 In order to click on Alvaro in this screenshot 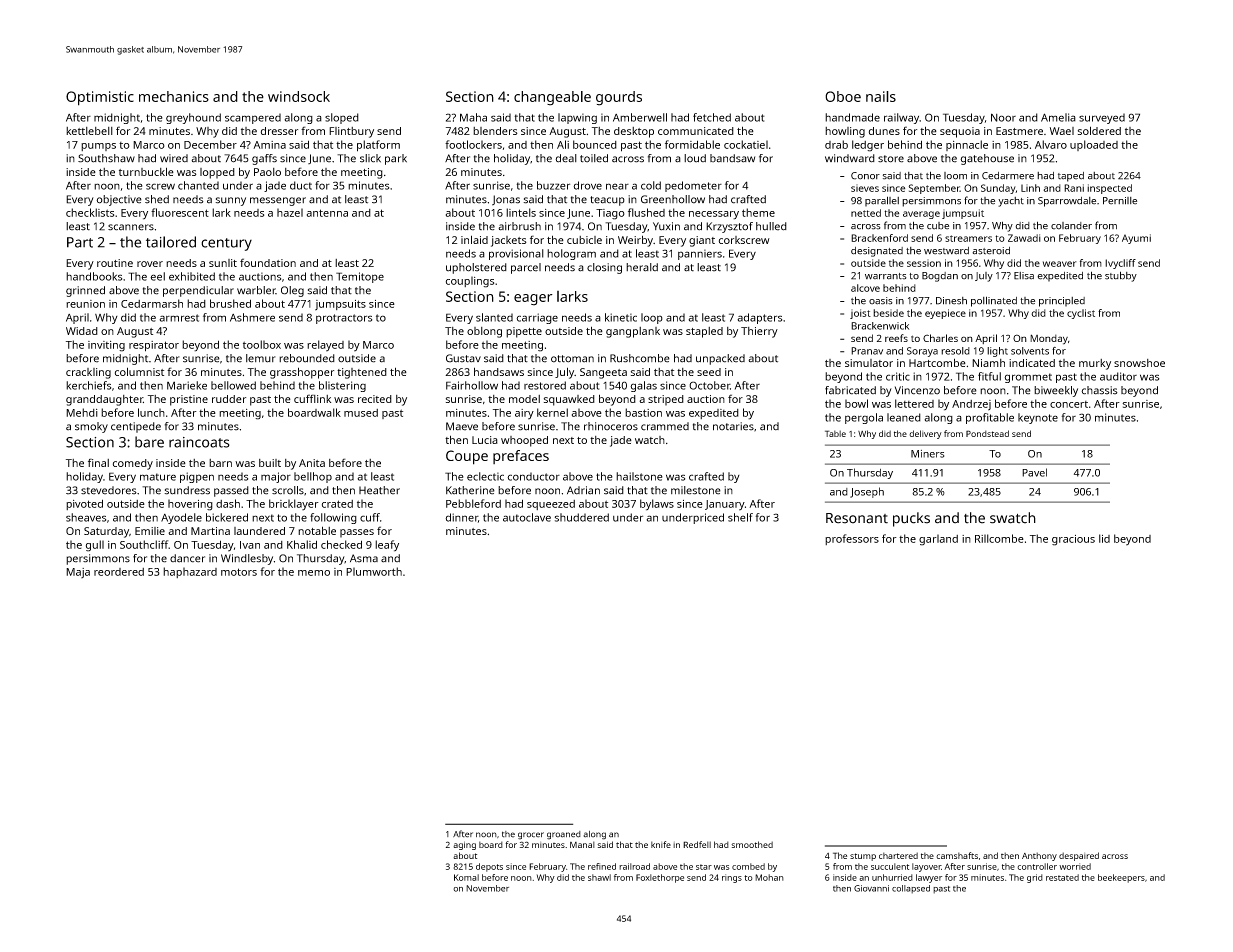, I will do `click(1051, 144)`.
